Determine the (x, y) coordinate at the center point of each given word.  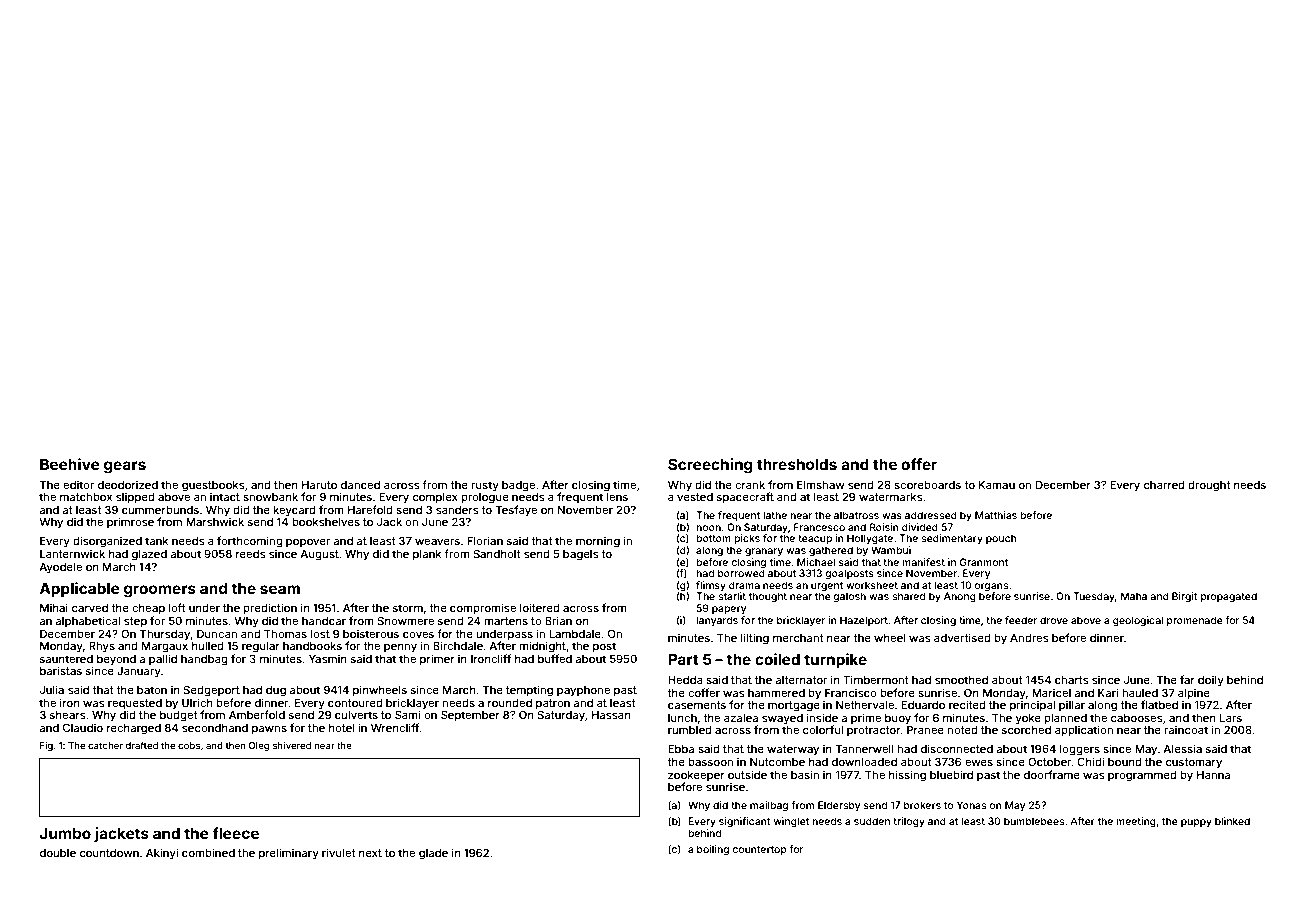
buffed (555, 658)
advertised (962, 637)
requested (135, 704)
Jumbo (65, 833)
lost (320, 634)
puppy (1196, 823)
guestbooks (213, 486)
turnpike (835, 660)
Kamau (997, 485)
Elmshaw (821, 485)
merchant (798, 638)
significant (745, 822)
